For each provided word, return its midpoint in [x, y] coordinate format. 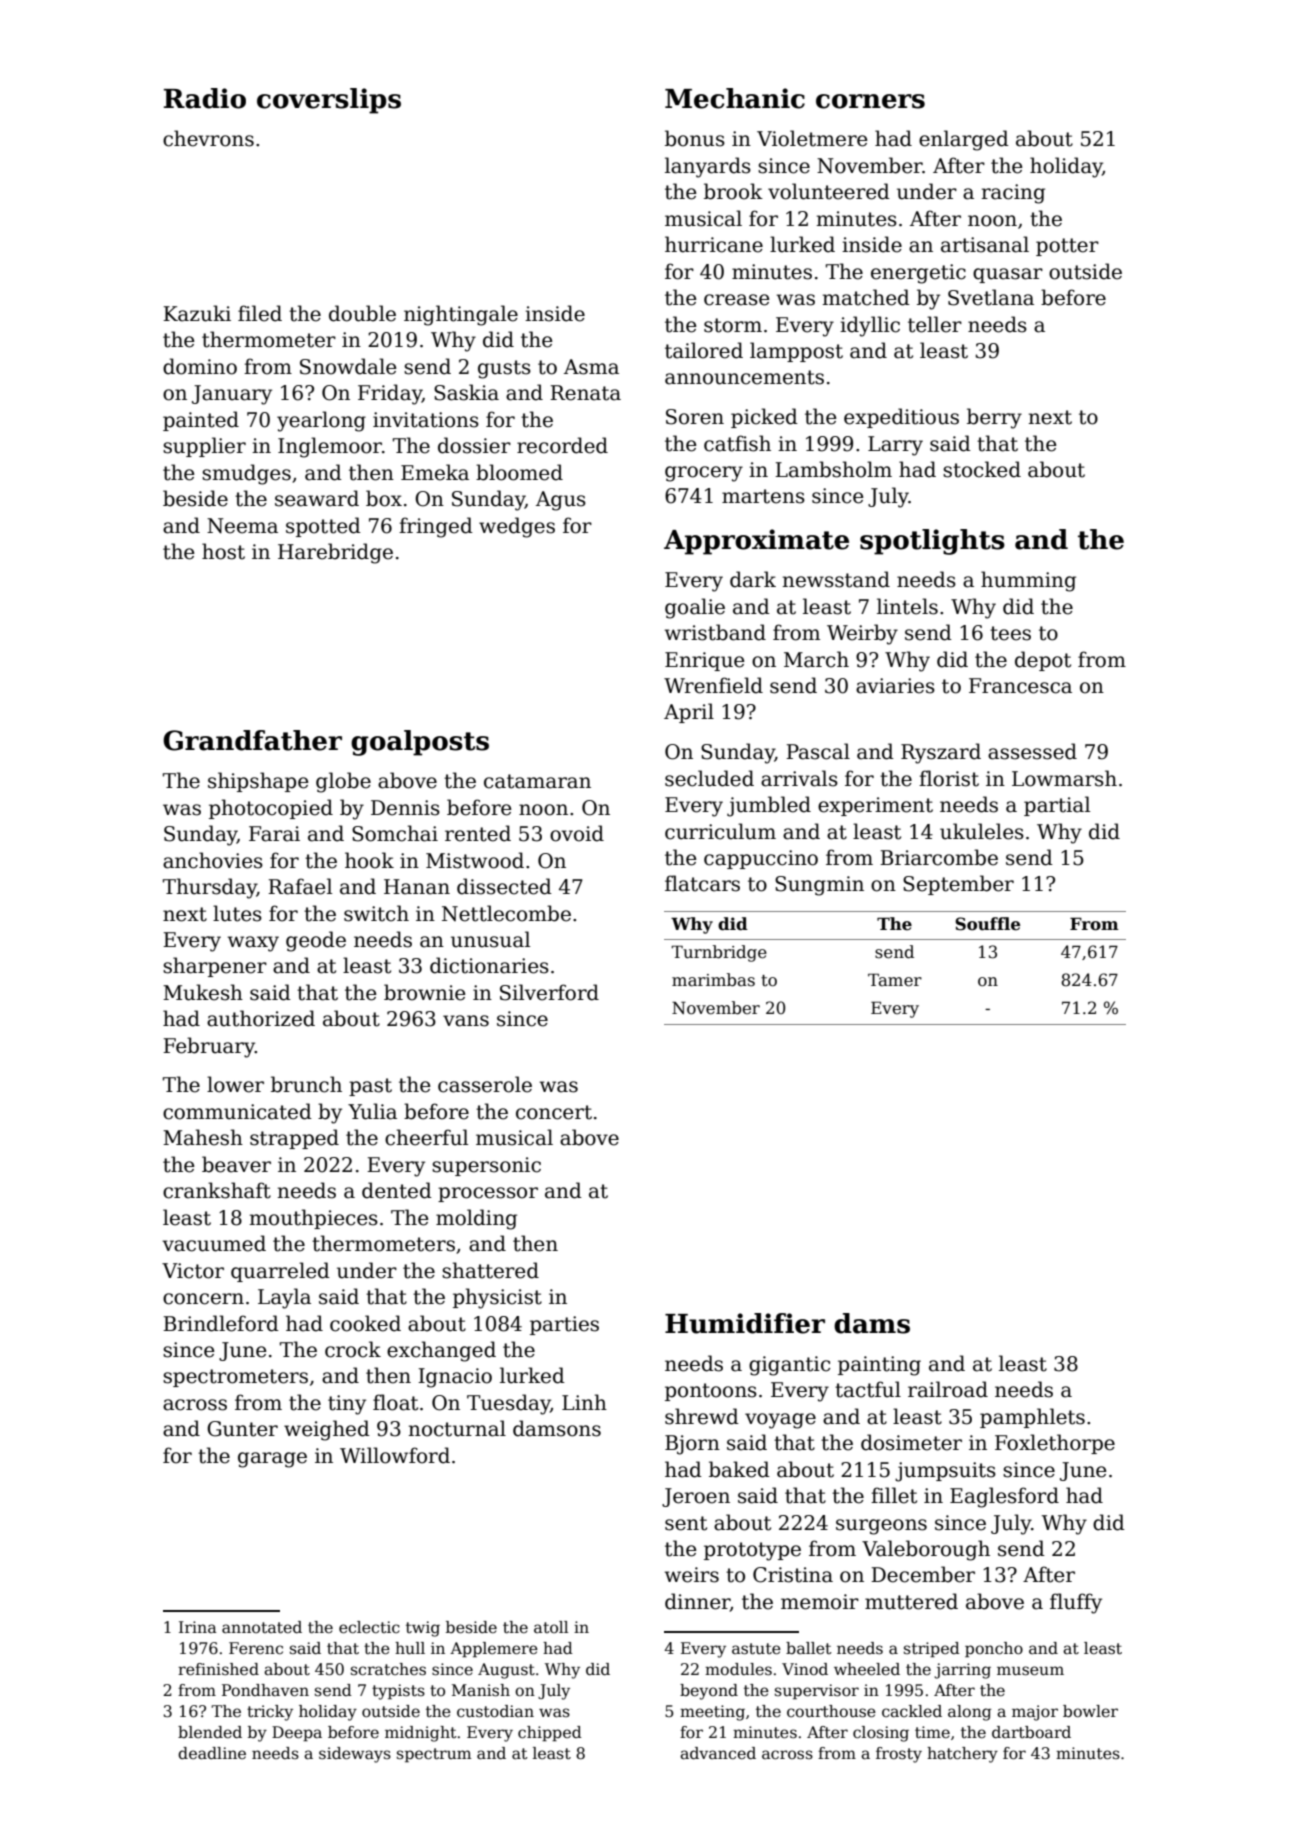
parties [564, 1325]
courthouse [831, 1711]
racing [1013, 194]
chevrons [208, 138]
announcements [744, 377]
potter [1067, 247]
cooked [365, 1323]
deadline [212, 1753]
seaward [317, 498]
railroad [948, 1389]
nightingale [461, 315]
